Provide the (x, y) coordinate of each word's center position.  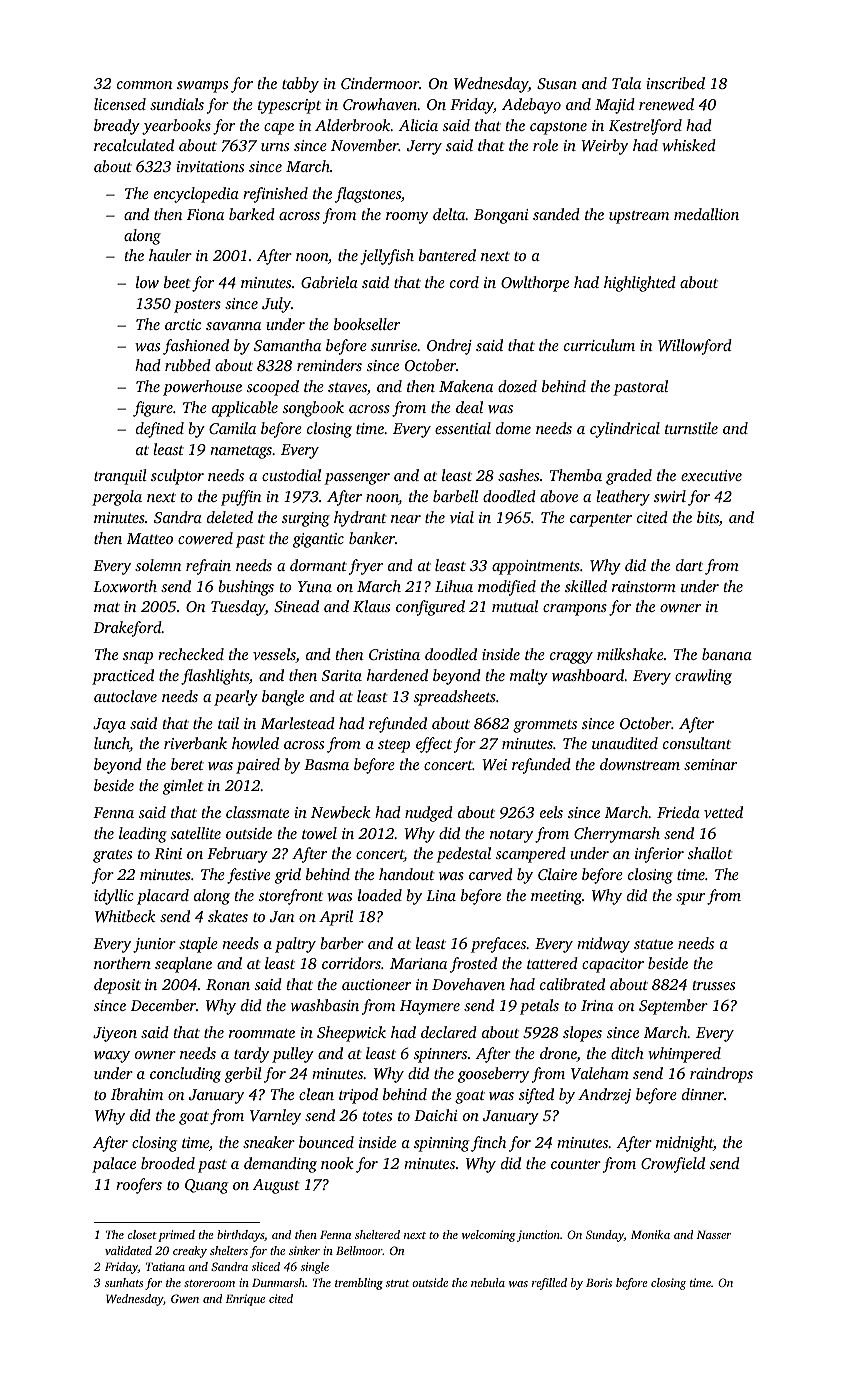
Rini (168, 853)
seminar (710, 764)
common (144, 85)
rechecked (191, 654)
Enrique (245, 1300)
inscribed (675, 83)
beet (177, 282)
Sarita (342, 675)
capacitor (613, 965)
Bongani (501, 216)
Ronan (228, 984)
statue (653, 944)
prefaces (498, 945)
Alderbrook (352, 125)
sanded (556, 214)
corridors (351, 963)
